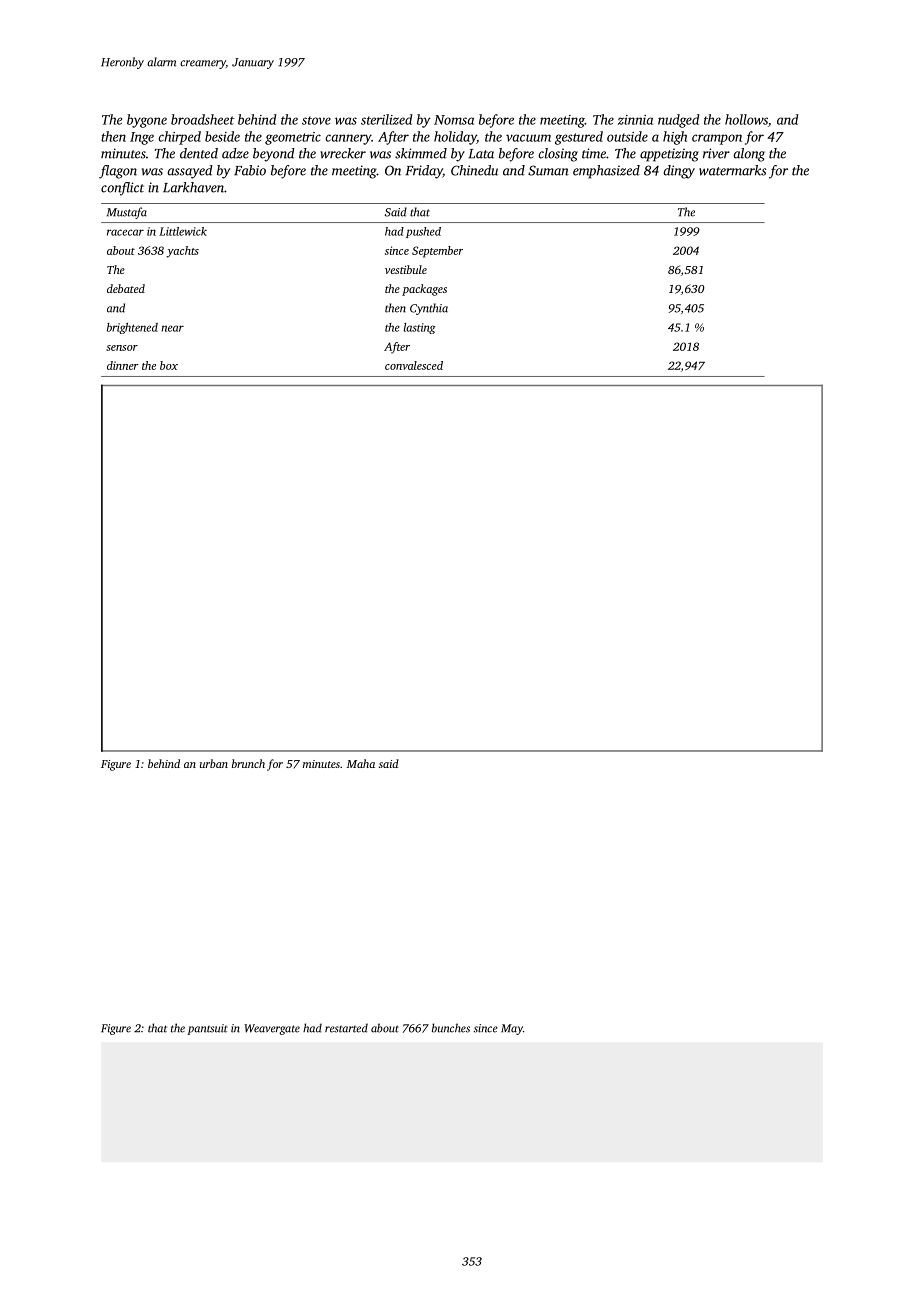 The height and width of the screenshot is (1308, 924). What do you see at coordinates (512, 1029) in the screenshot?
I see `May` at bounding box center [512, 1029].
